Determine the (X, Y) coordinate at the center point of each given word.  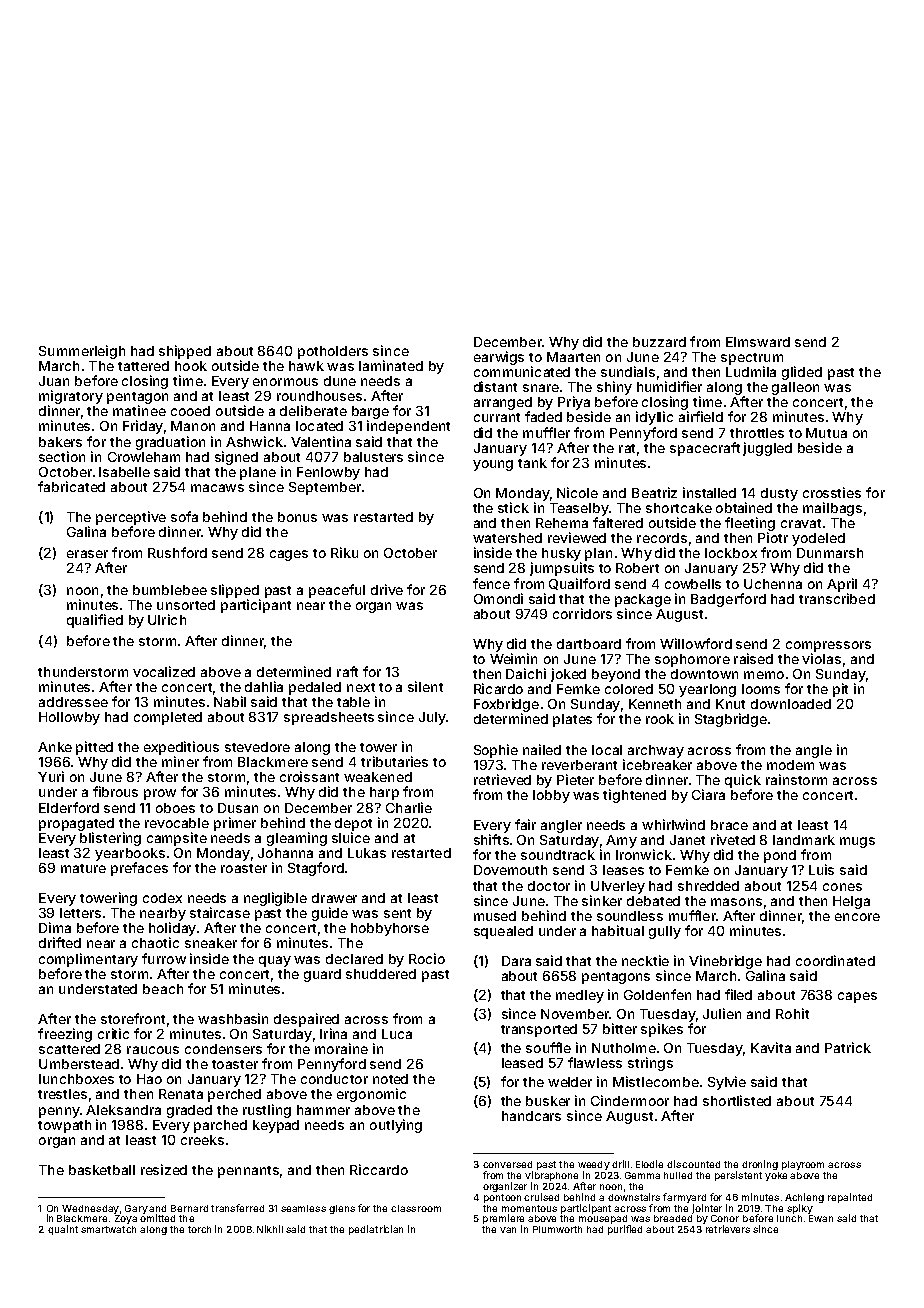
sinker (602, 900)
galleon (795, 388)
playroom (803, 1165)
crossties (832, 492)
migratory (71, 397)
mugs (857, 842)
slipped (235, 591)
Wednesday (90, 1209)
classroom (416, 1208)
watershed (507, 538)
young (493, 465)
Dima (55, 927)
